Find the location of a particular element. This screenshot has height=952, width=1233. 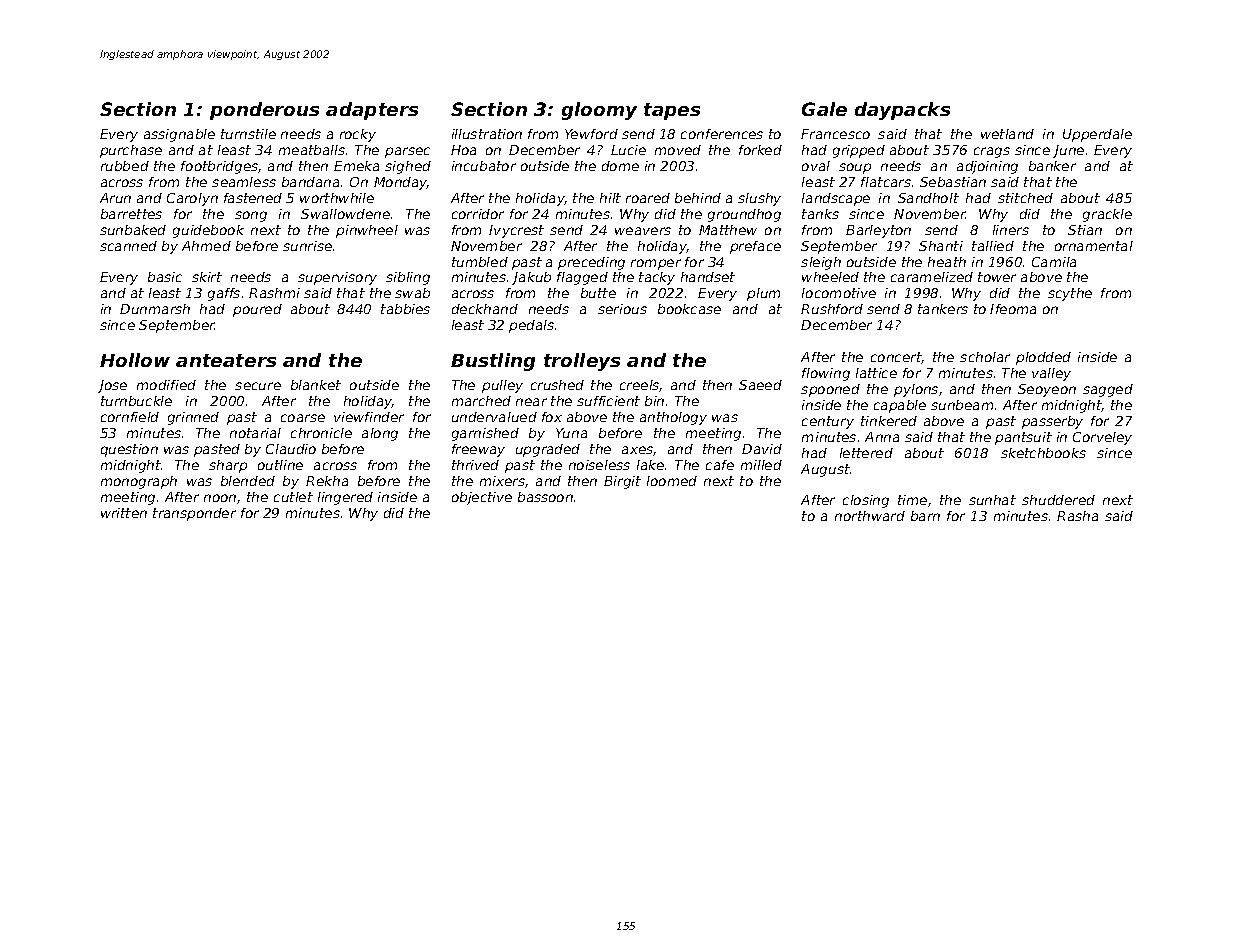

gloomy is located at coordinates (599, 111).
